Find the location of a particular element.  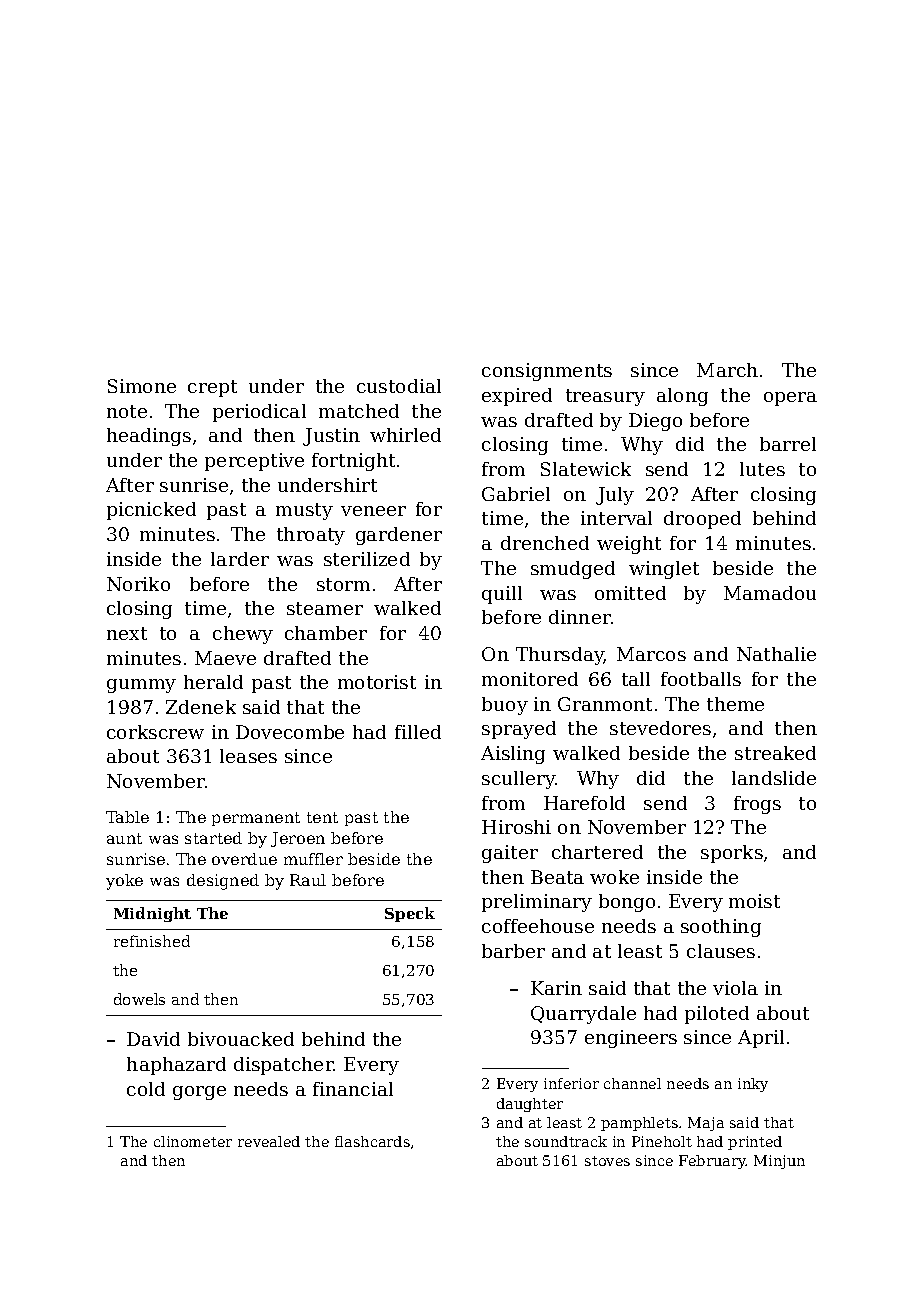

headings is located at coordinates (149, 437).
